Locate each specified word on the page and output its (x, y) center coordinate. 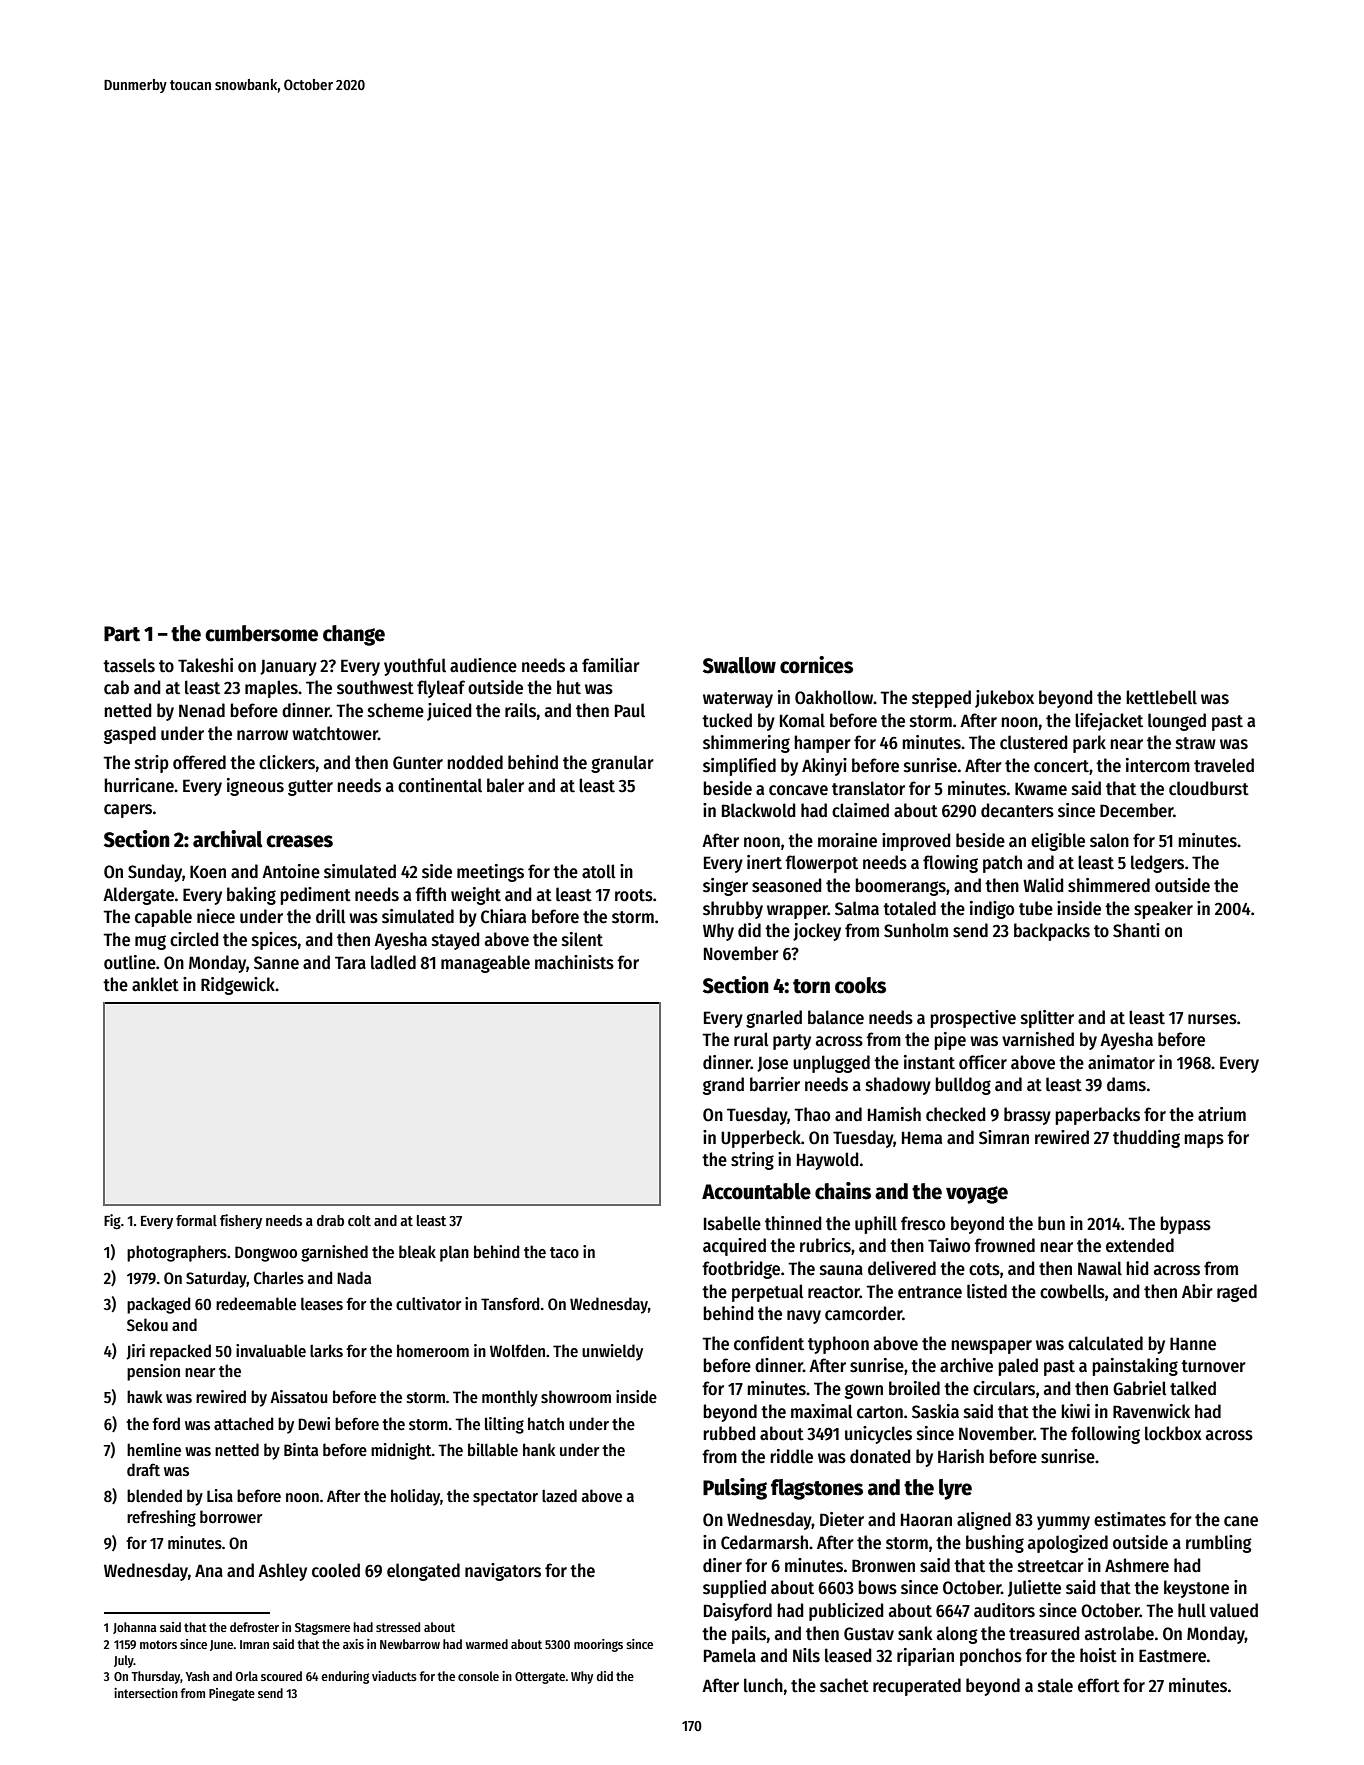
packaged (158, 1305)
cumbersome (261, 633)
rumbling (1219, 1544)
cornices (816, 665)
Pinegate (232, 1694)
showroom (576, 1397)
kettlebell (1161, 697)
